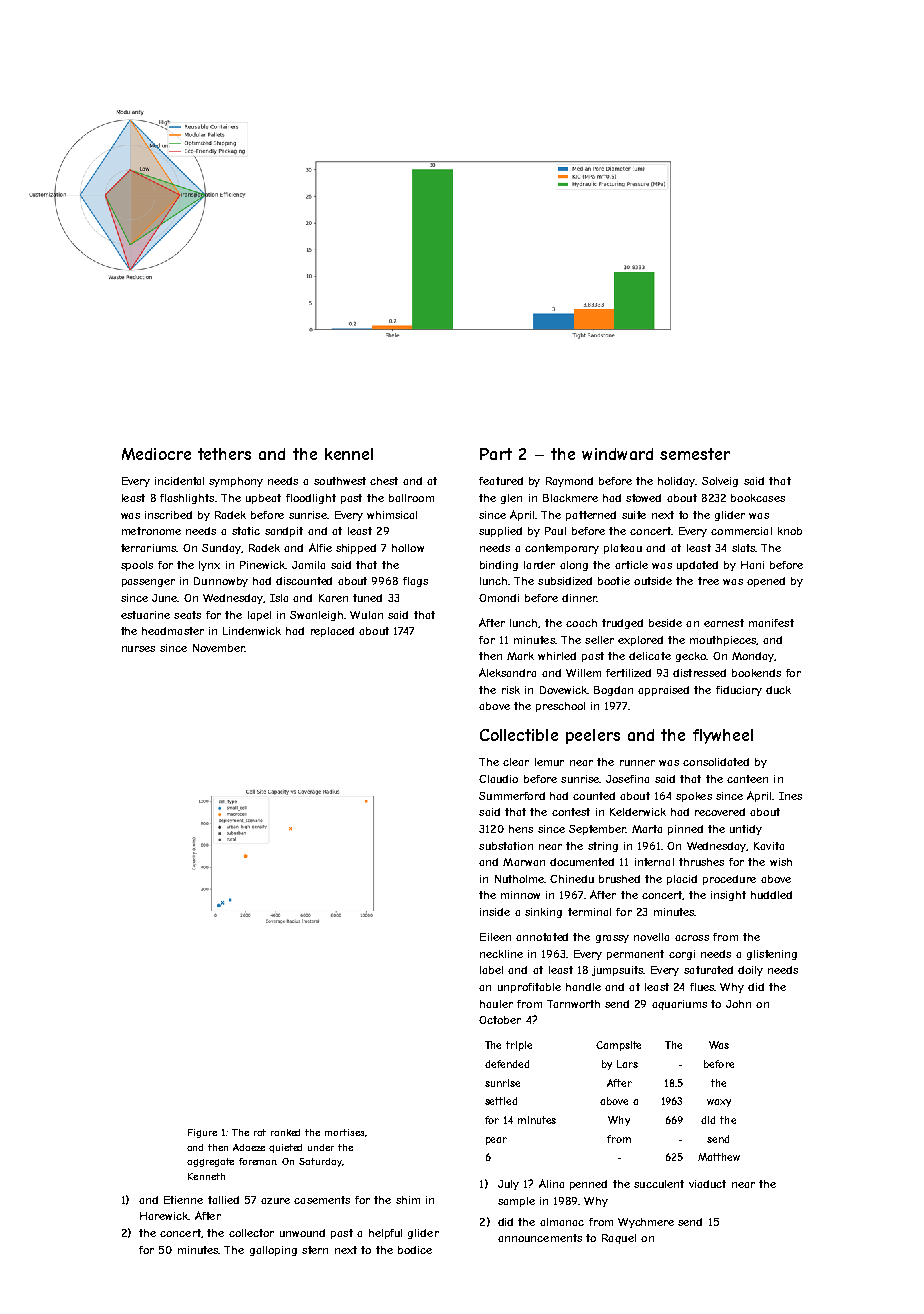 This screenshot has height=1314, width=924. What do you see at coordinates (322, 1200) in the screenshot?
I see `casements` at bounding box center [322, 1200].
